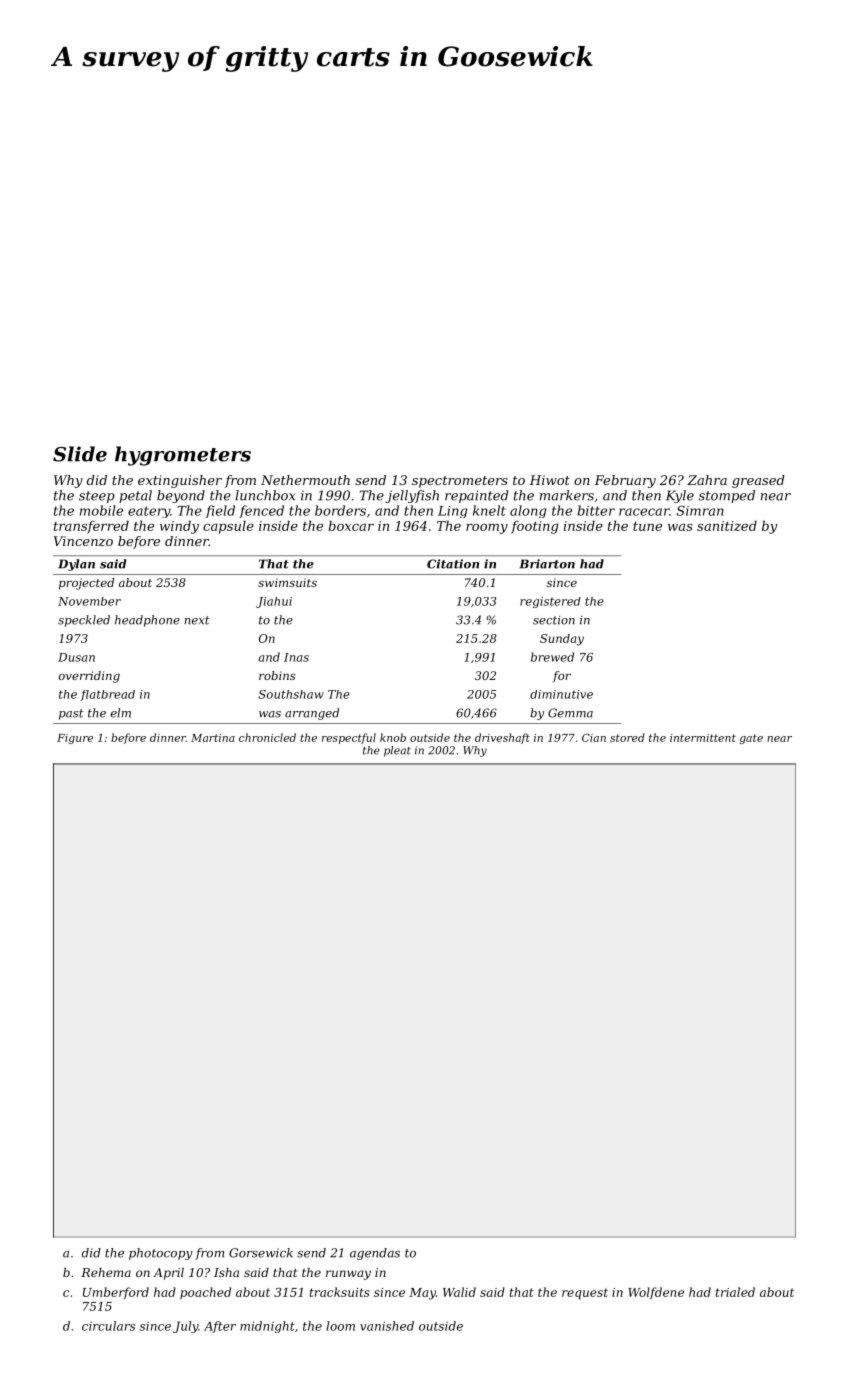  I want to click on bitter, so click(596, 510).
